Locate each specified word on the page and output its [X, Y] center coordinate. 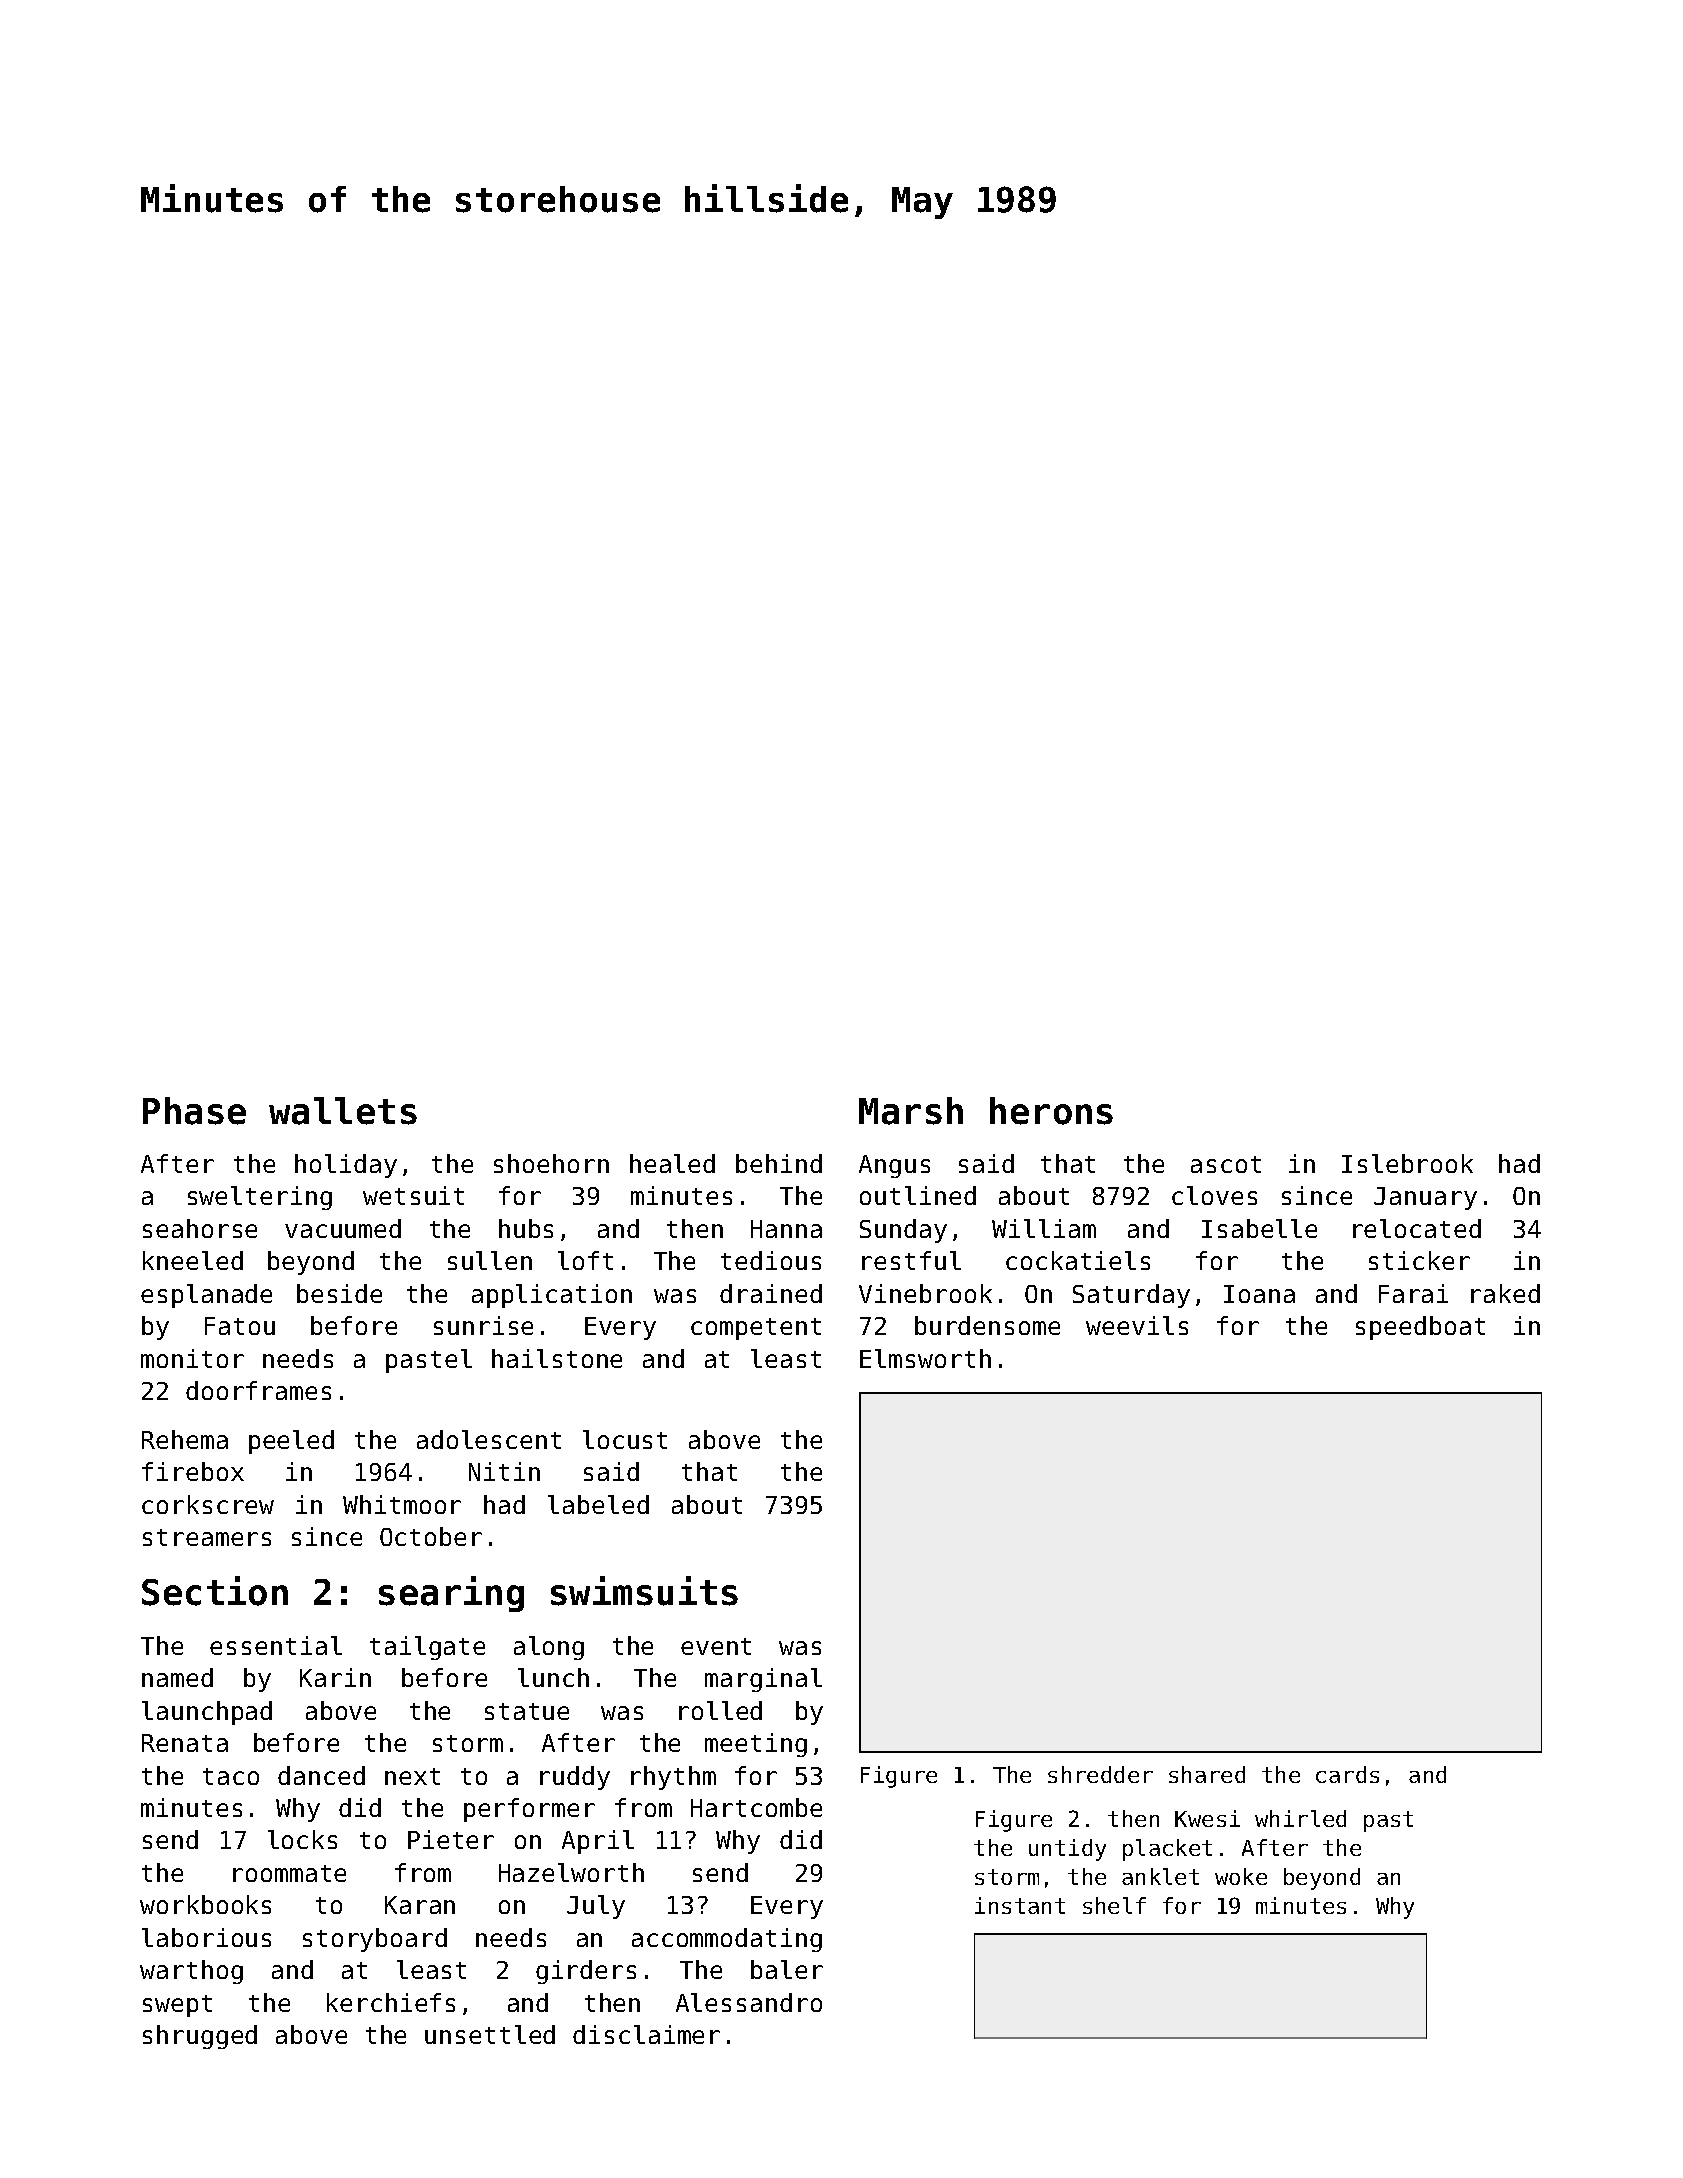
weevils [1137, 1325]
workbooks [205, 1904]
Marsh [911, 1111]
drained [771, 1293]
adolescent [489, 1439]
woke [1241, 1876]
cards [1347, 1774]
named [177, 1677]
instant [1020, 1905]
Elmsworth [925, 1358]
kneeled [193, 1260]
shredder [1100, 1774]
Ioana [1259, 1294]
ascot [1226, 1164]
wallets [343, 1111]
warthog [191, 1972]
